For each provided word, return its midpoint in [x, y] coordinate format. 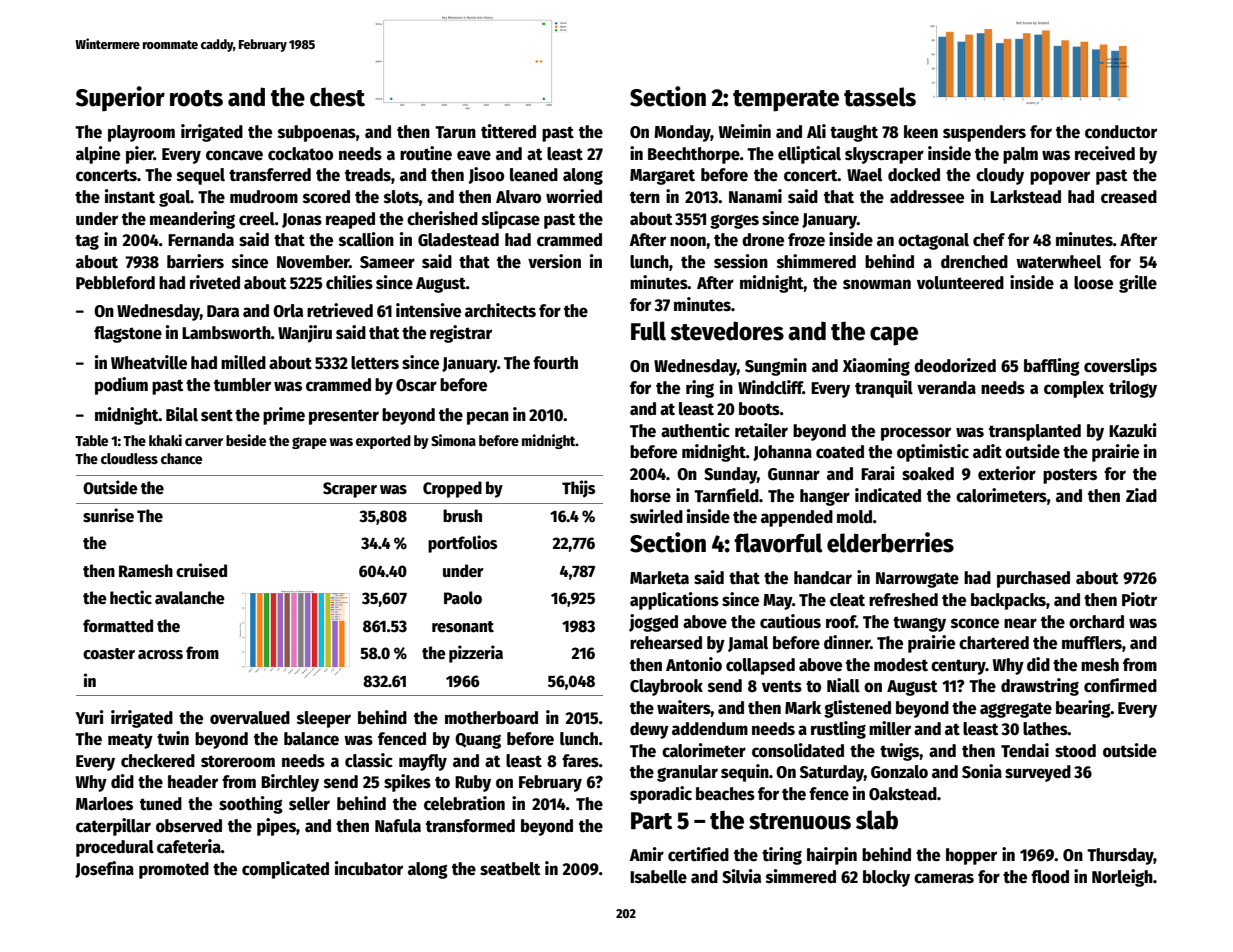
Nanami [755, 196]
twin [173, 738]
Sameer [387, 262]
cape [894, 336]
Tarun [455, 132]
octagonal [933, 241]
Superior [120, 99]
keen [921, 132]
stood [1075, 751]
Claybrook [666, 687]
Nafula [398, 826]
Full [648, 331]
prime [284, 416]
